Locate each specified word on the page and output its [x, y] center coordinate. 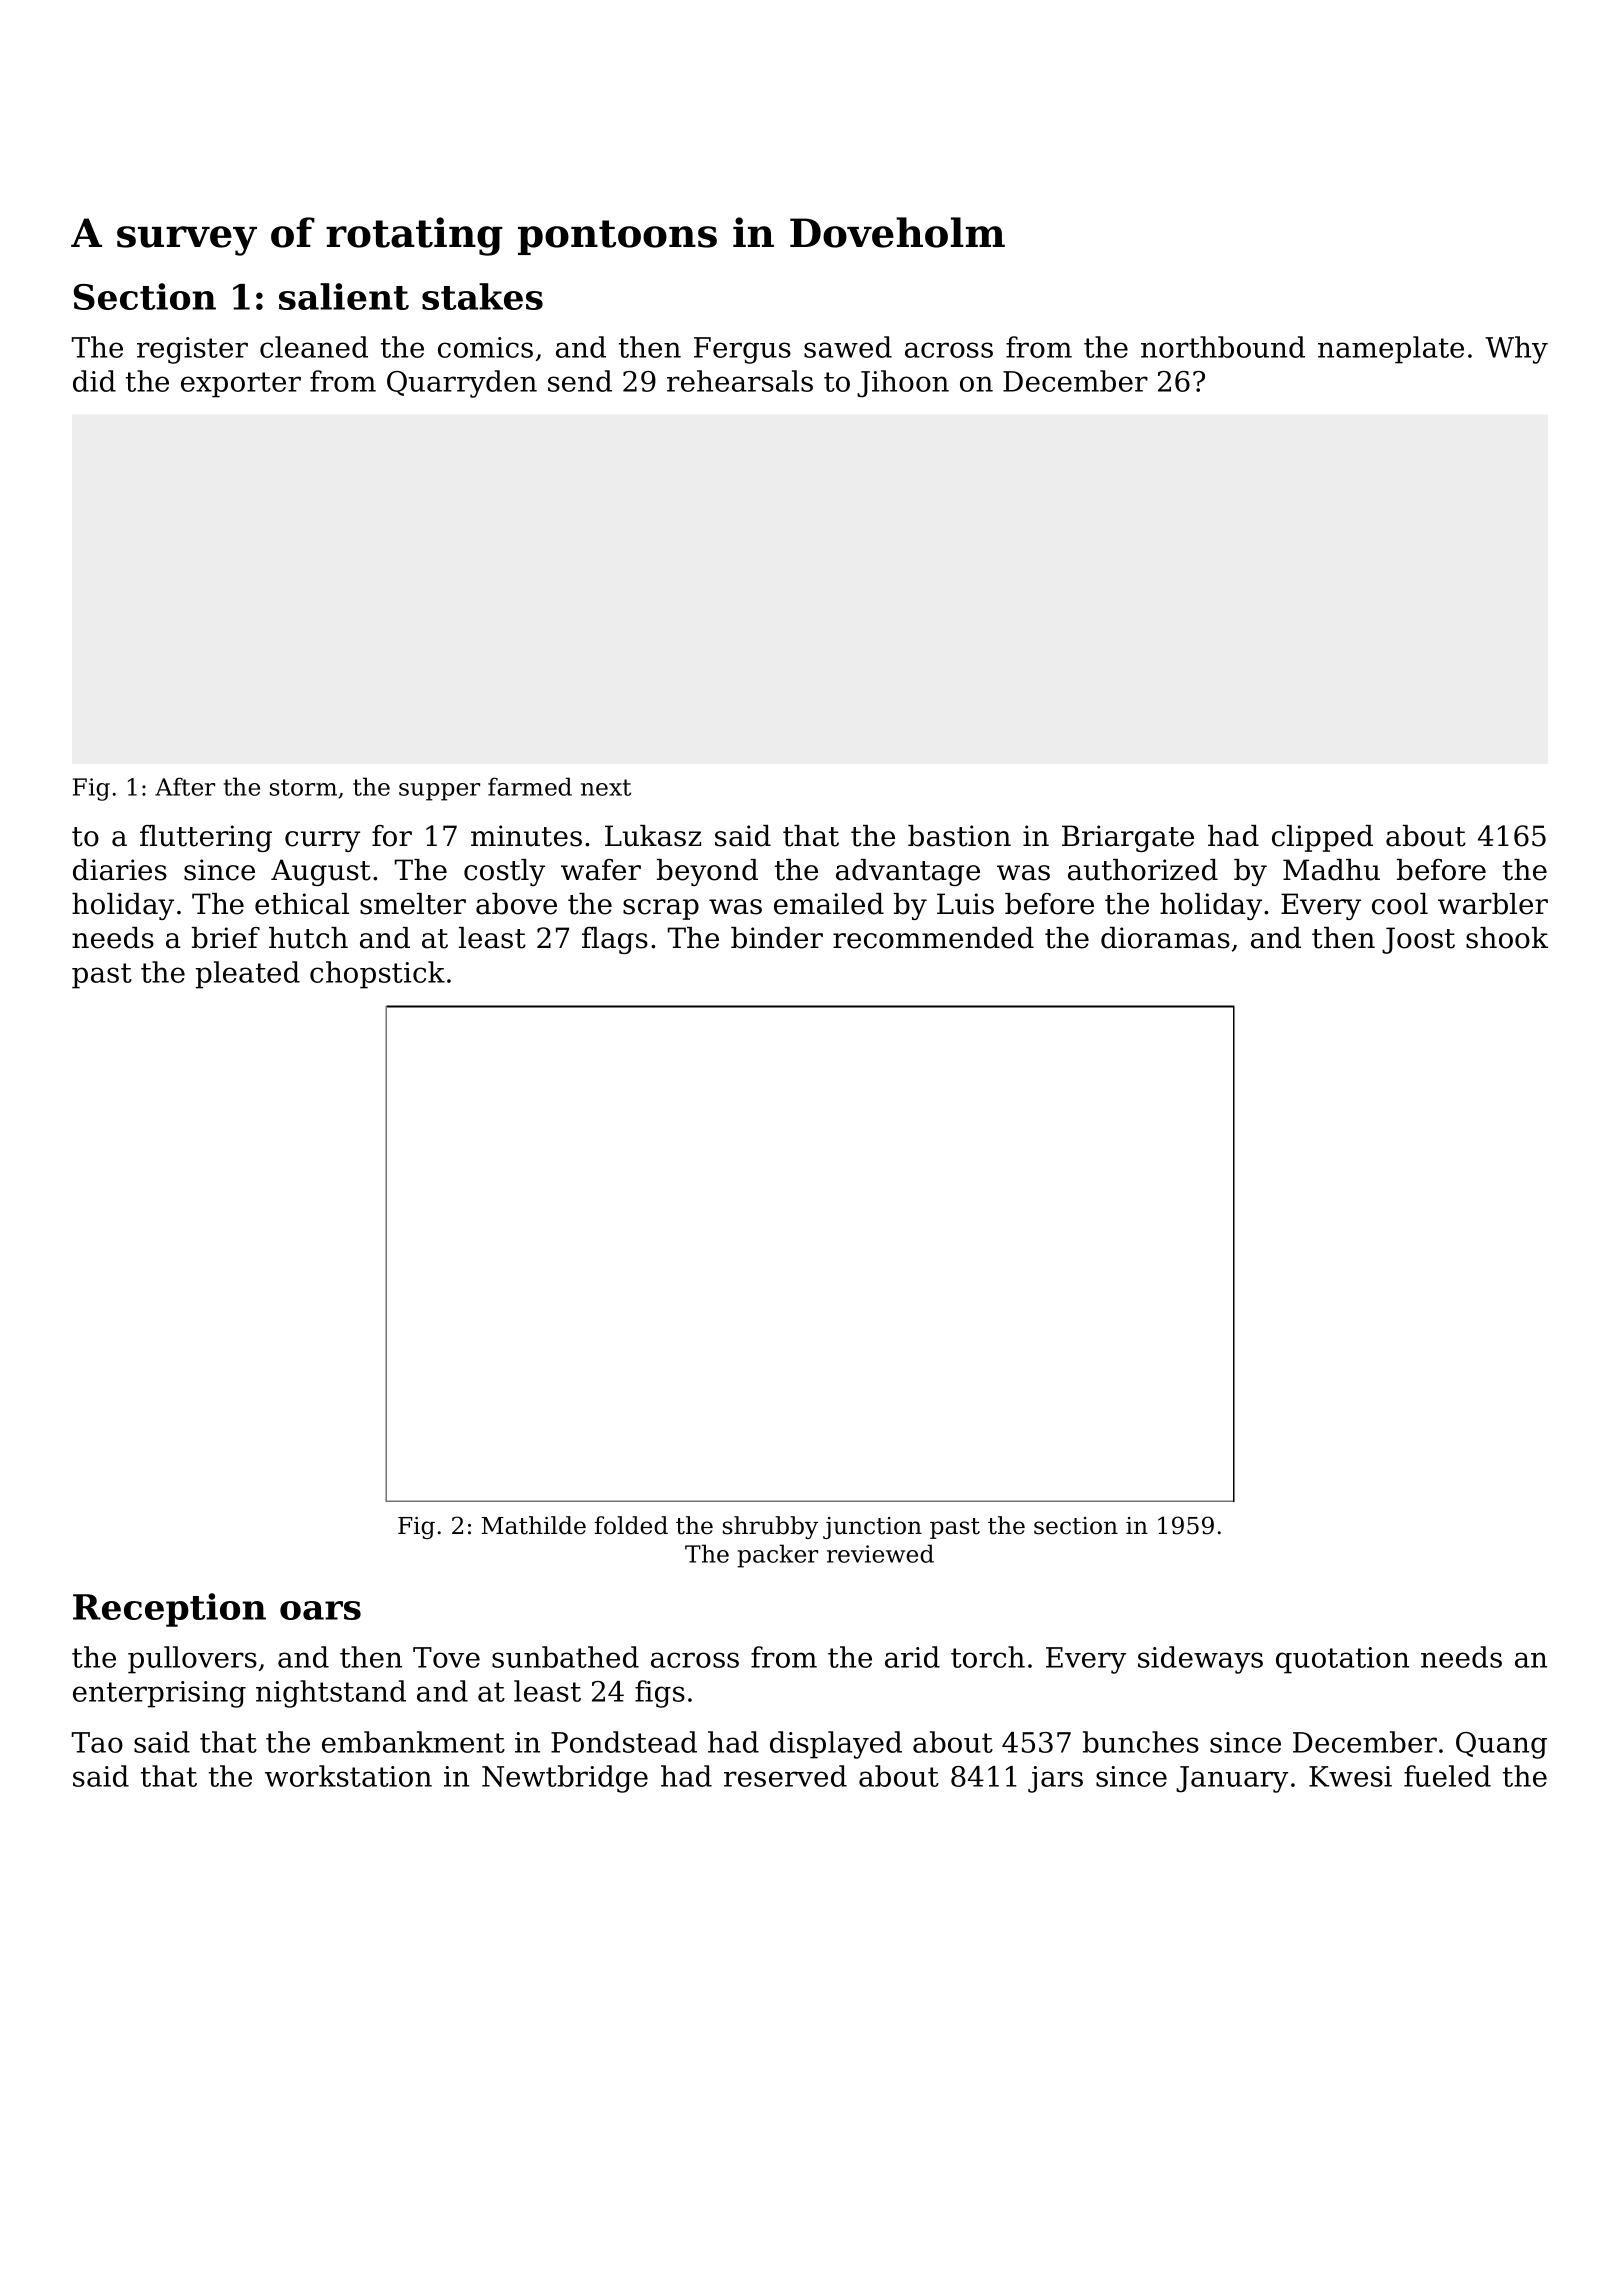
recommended [933, 938]
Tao [97, 1742]
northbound [1223, 347]
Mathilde [533, 1525]
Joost [1418, 940]
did [94, 381]
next [606, 787]
